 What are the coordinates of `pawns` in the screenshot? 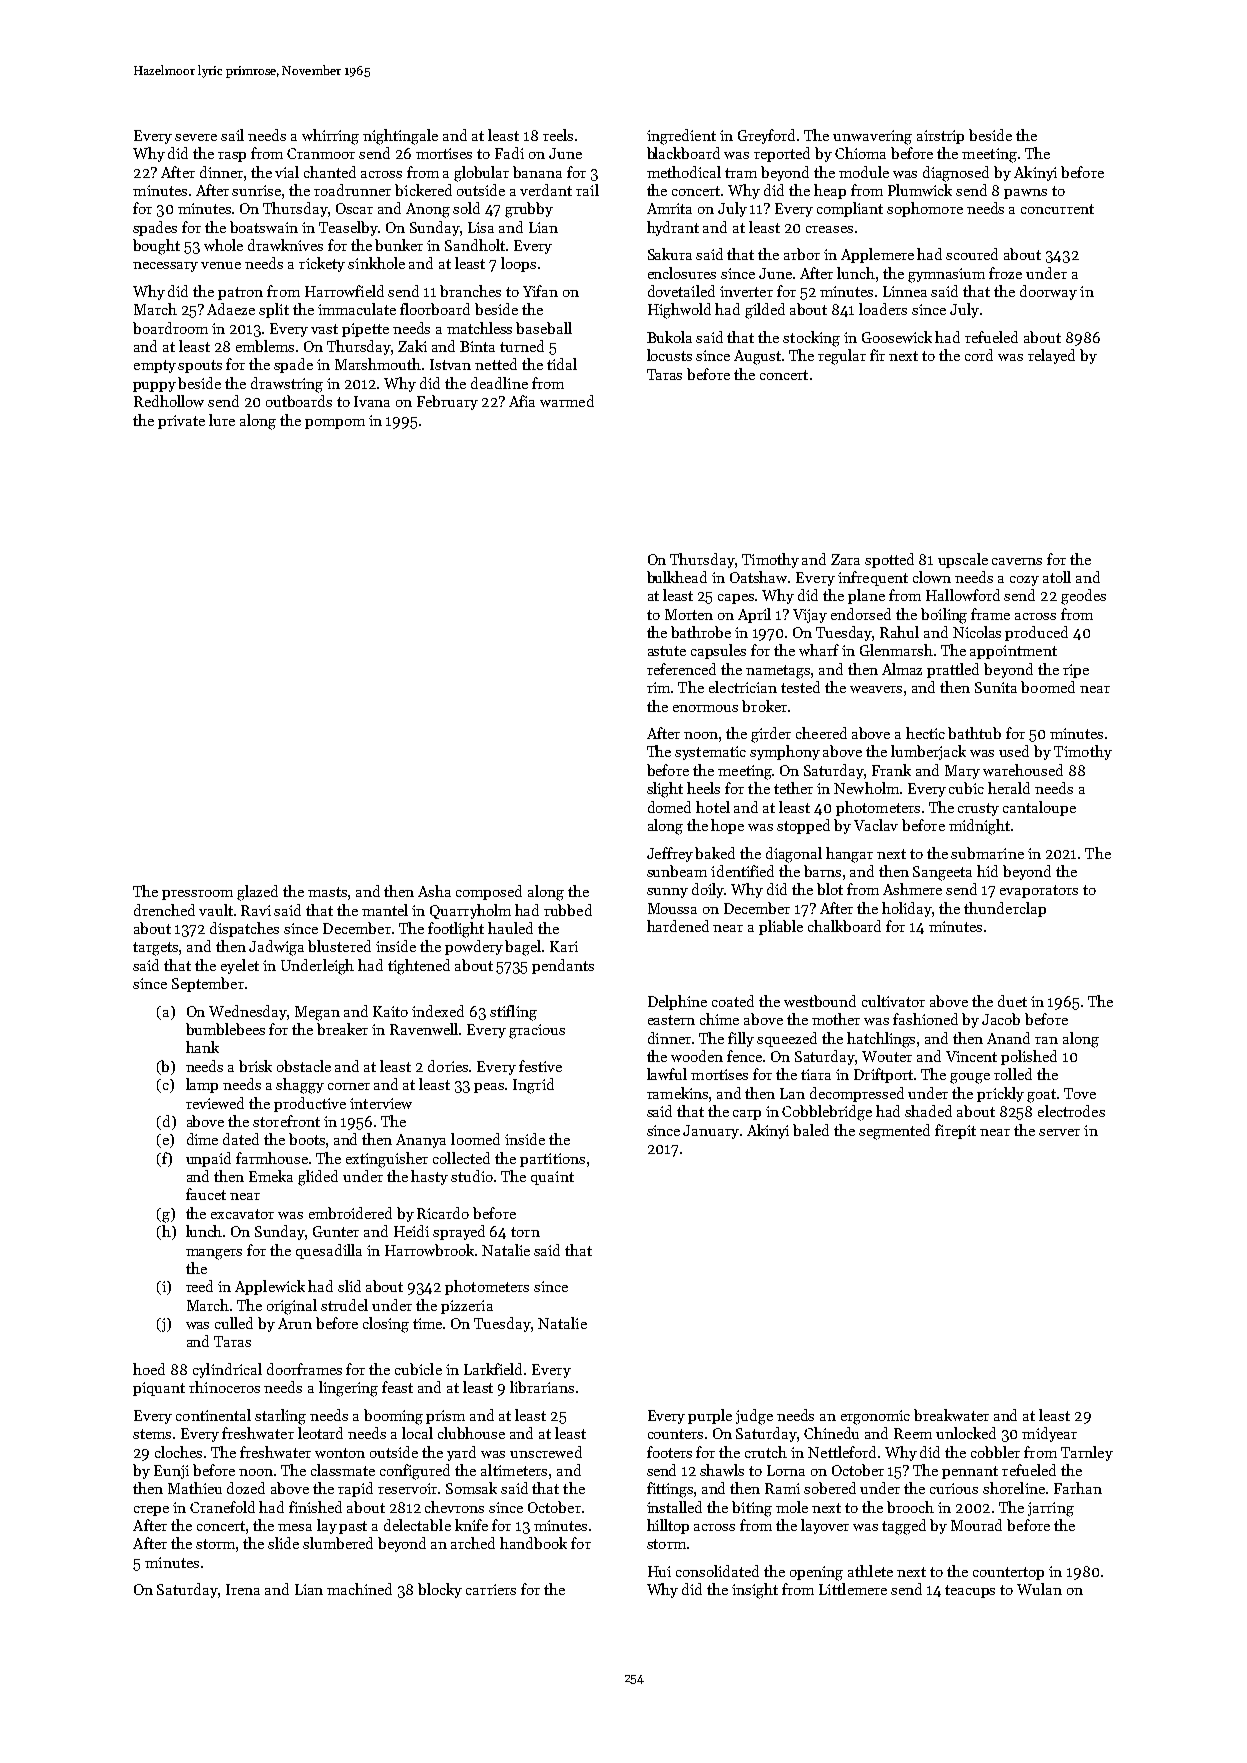 It's located at (1025, 194).
